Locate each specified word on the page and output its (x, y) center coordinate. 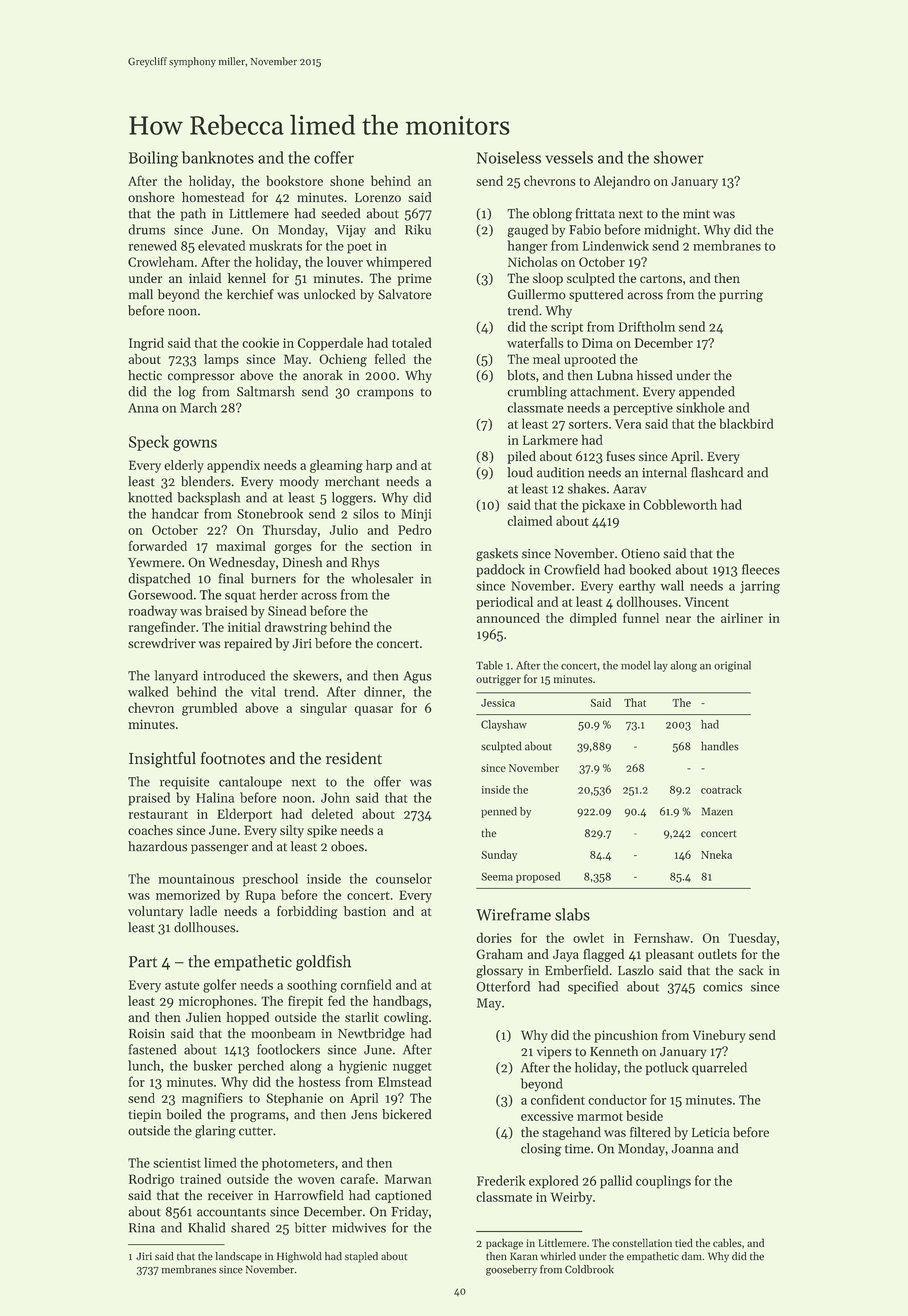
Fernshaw (662, 937)
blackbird (747, 423)
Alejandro (622, 182)
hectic (145, 375)
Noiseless (509, 157)
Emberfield (577, 970)
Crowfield (572, 569)
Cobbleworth (680, 504)
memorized (188, 894)
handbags (400, 1002)
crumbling (537, 393)
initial (244, 626)
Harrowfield (309, 1195)
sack (751, 970)
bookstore (294, 180)
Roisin (147, 1034)
